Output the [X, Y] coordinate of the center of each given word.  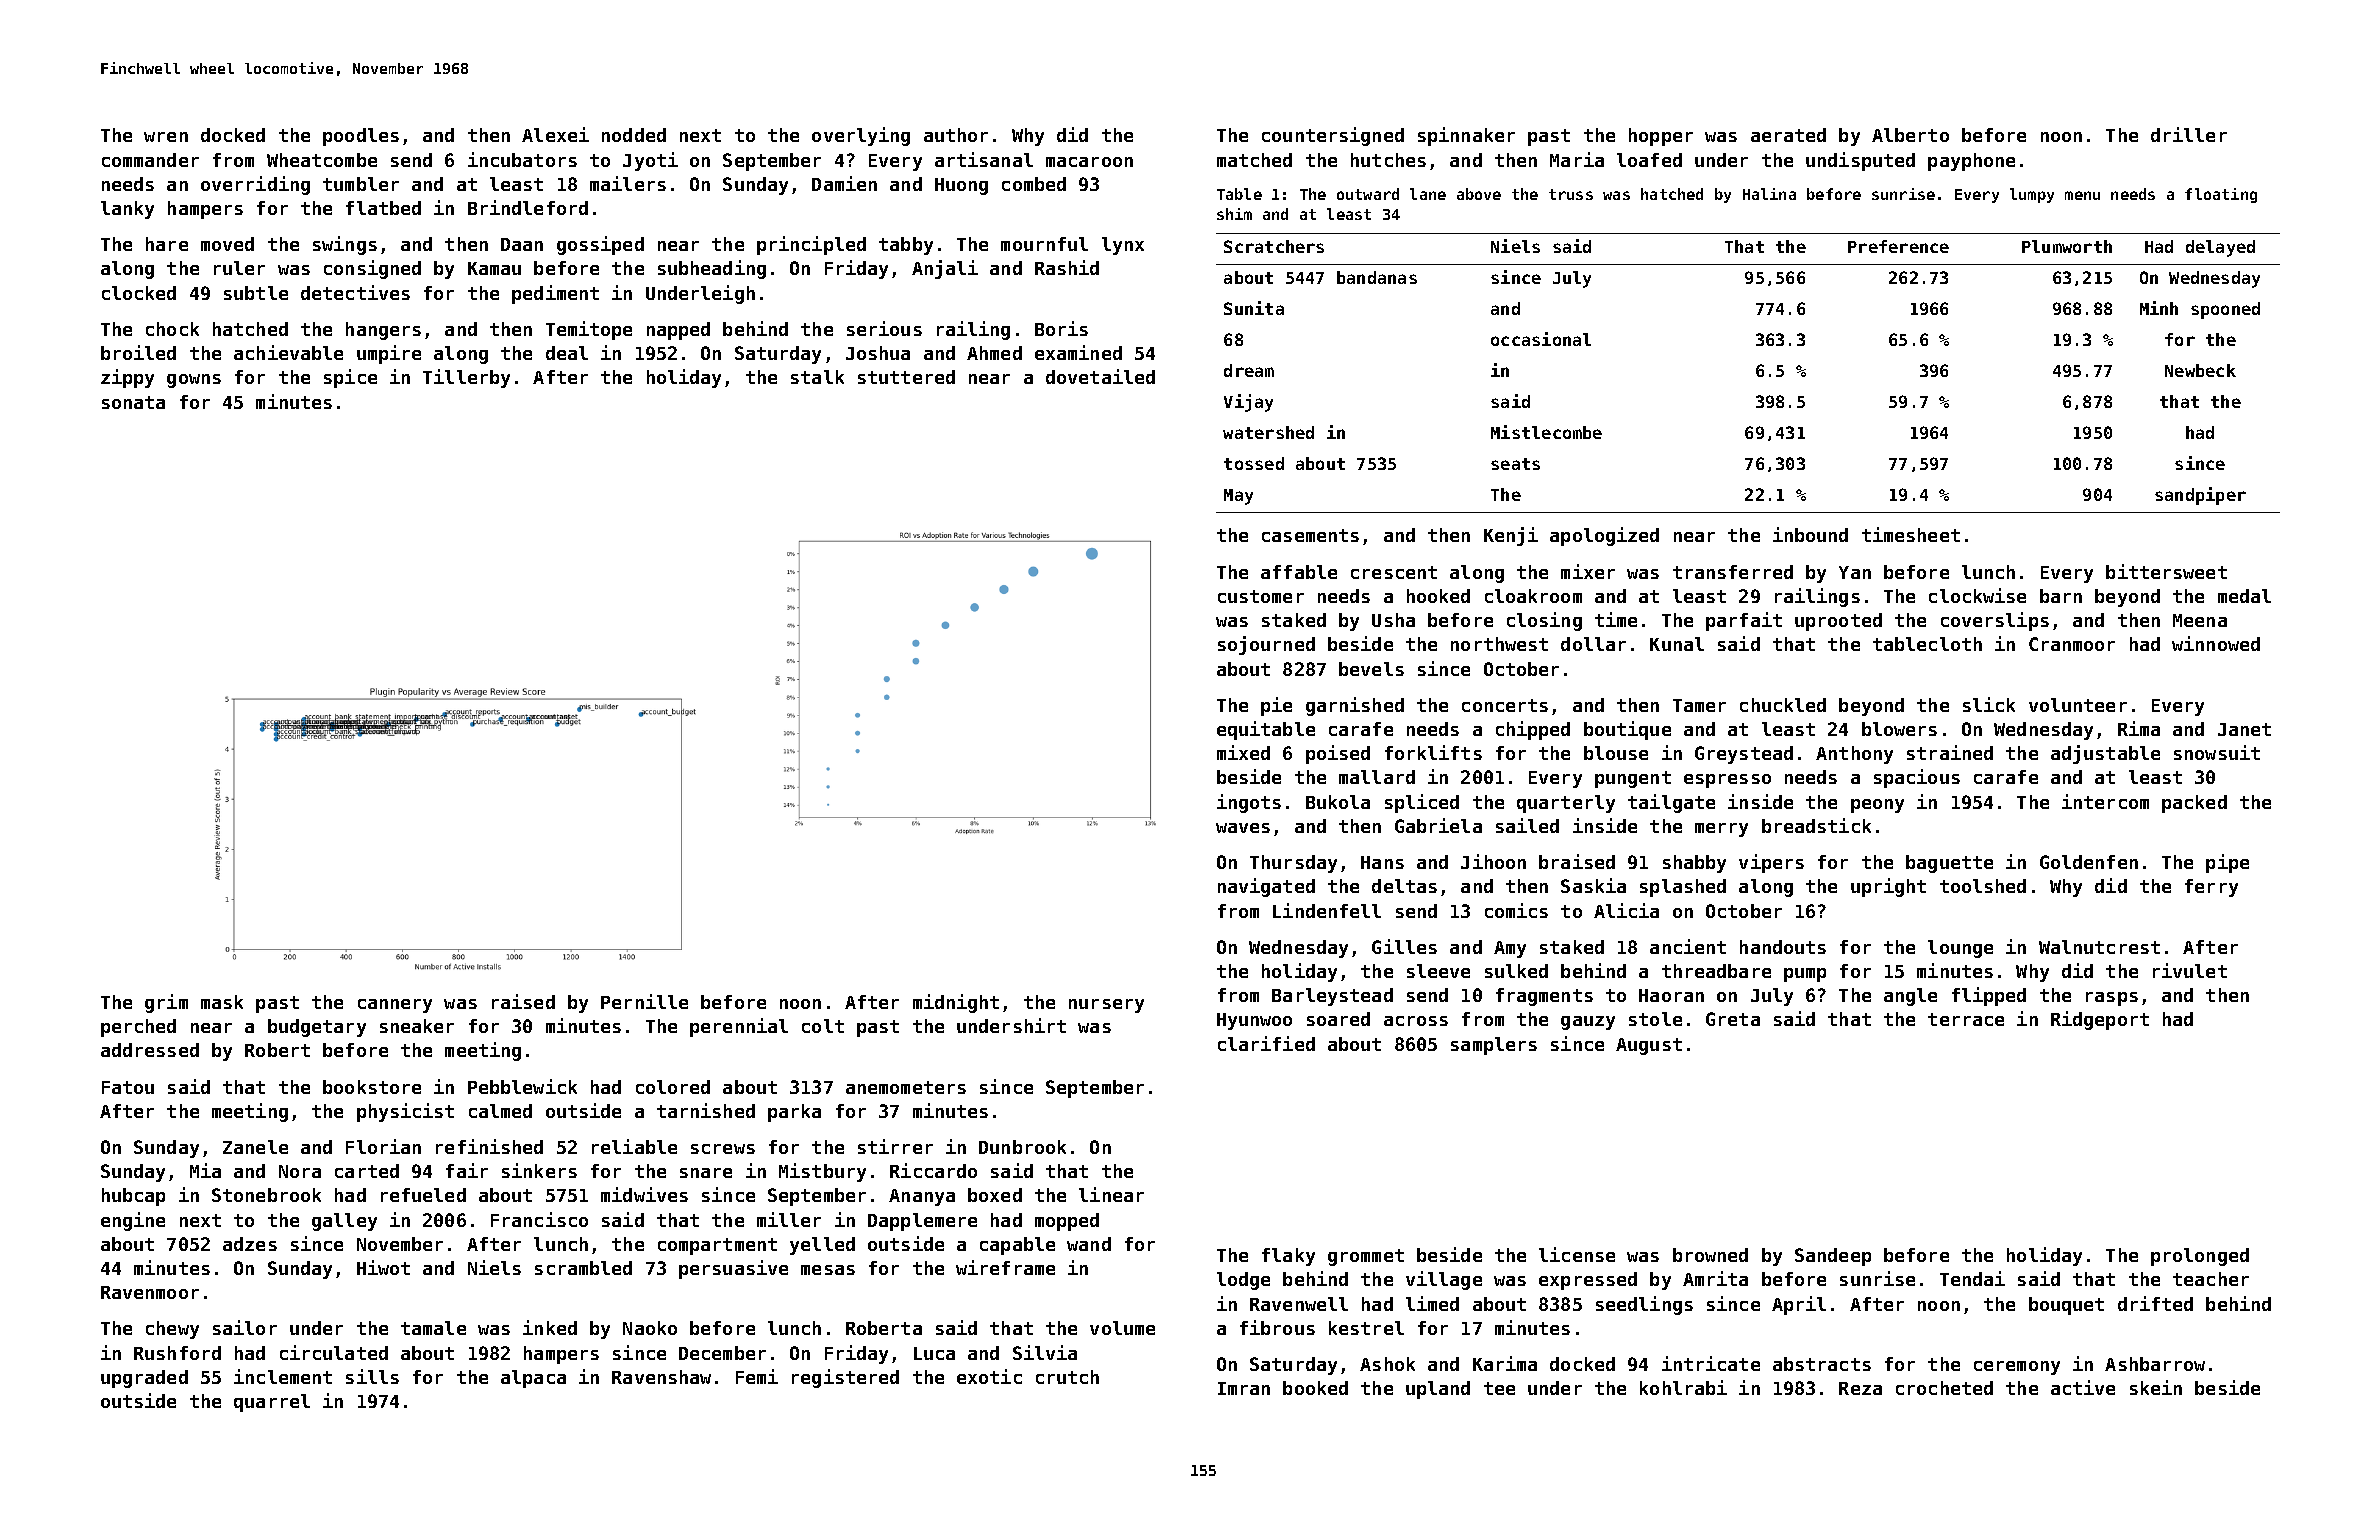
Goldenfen [2089, 862]
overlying [861, 136]
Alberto [1910, 135]
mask [222, 1002]
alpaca [533, 1379]
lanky [127, 210]
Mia [205, 1170]
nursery [1106, 1006]
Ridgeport [2100, 1020]
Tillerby [466, 378]
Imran [1244, 1388]
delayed [2220, 248]
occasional [1541, 339]
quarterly [1566, 804]
